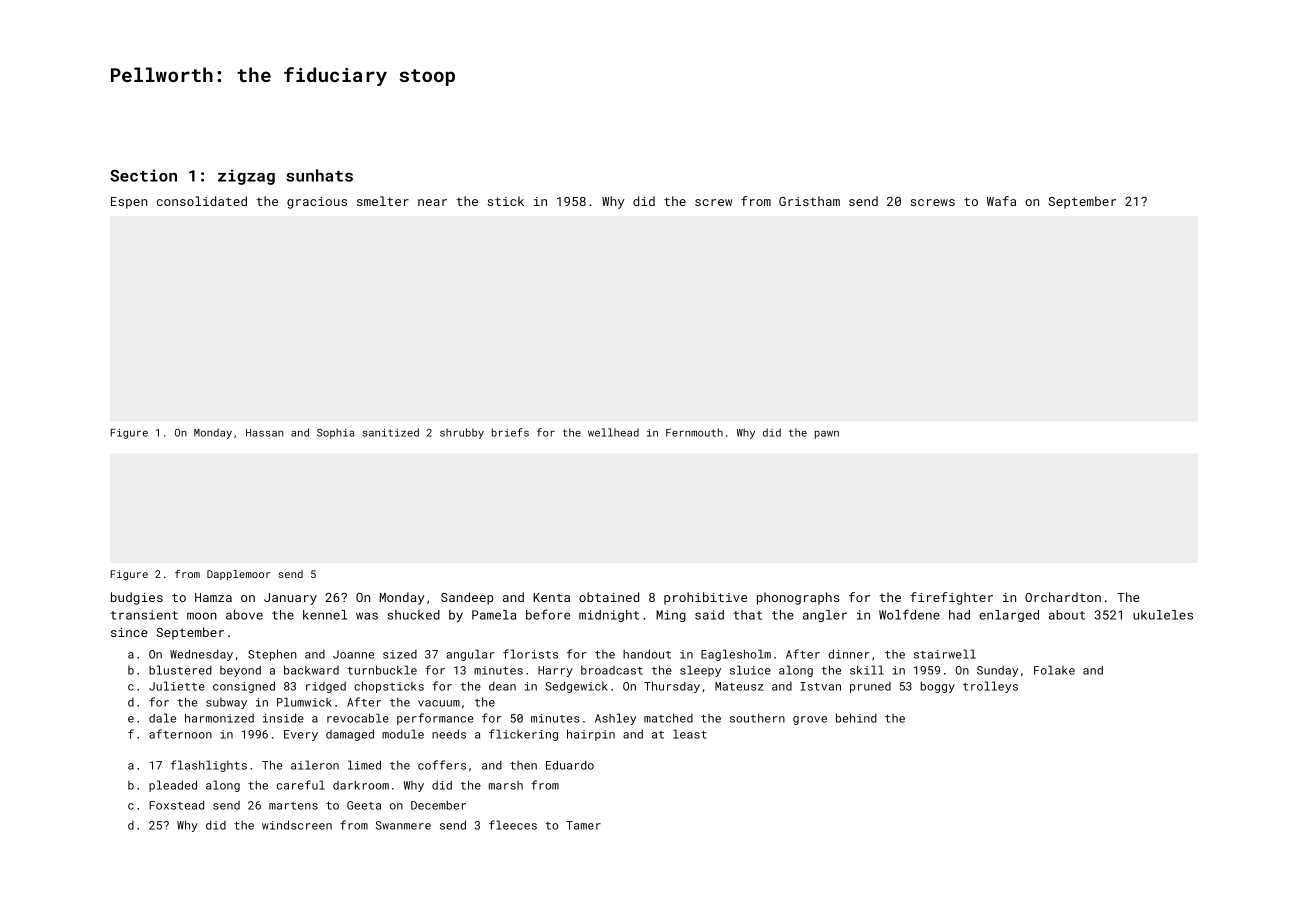 This image has height=924, width=1308. I want to click on inside, so click(283, 718).
